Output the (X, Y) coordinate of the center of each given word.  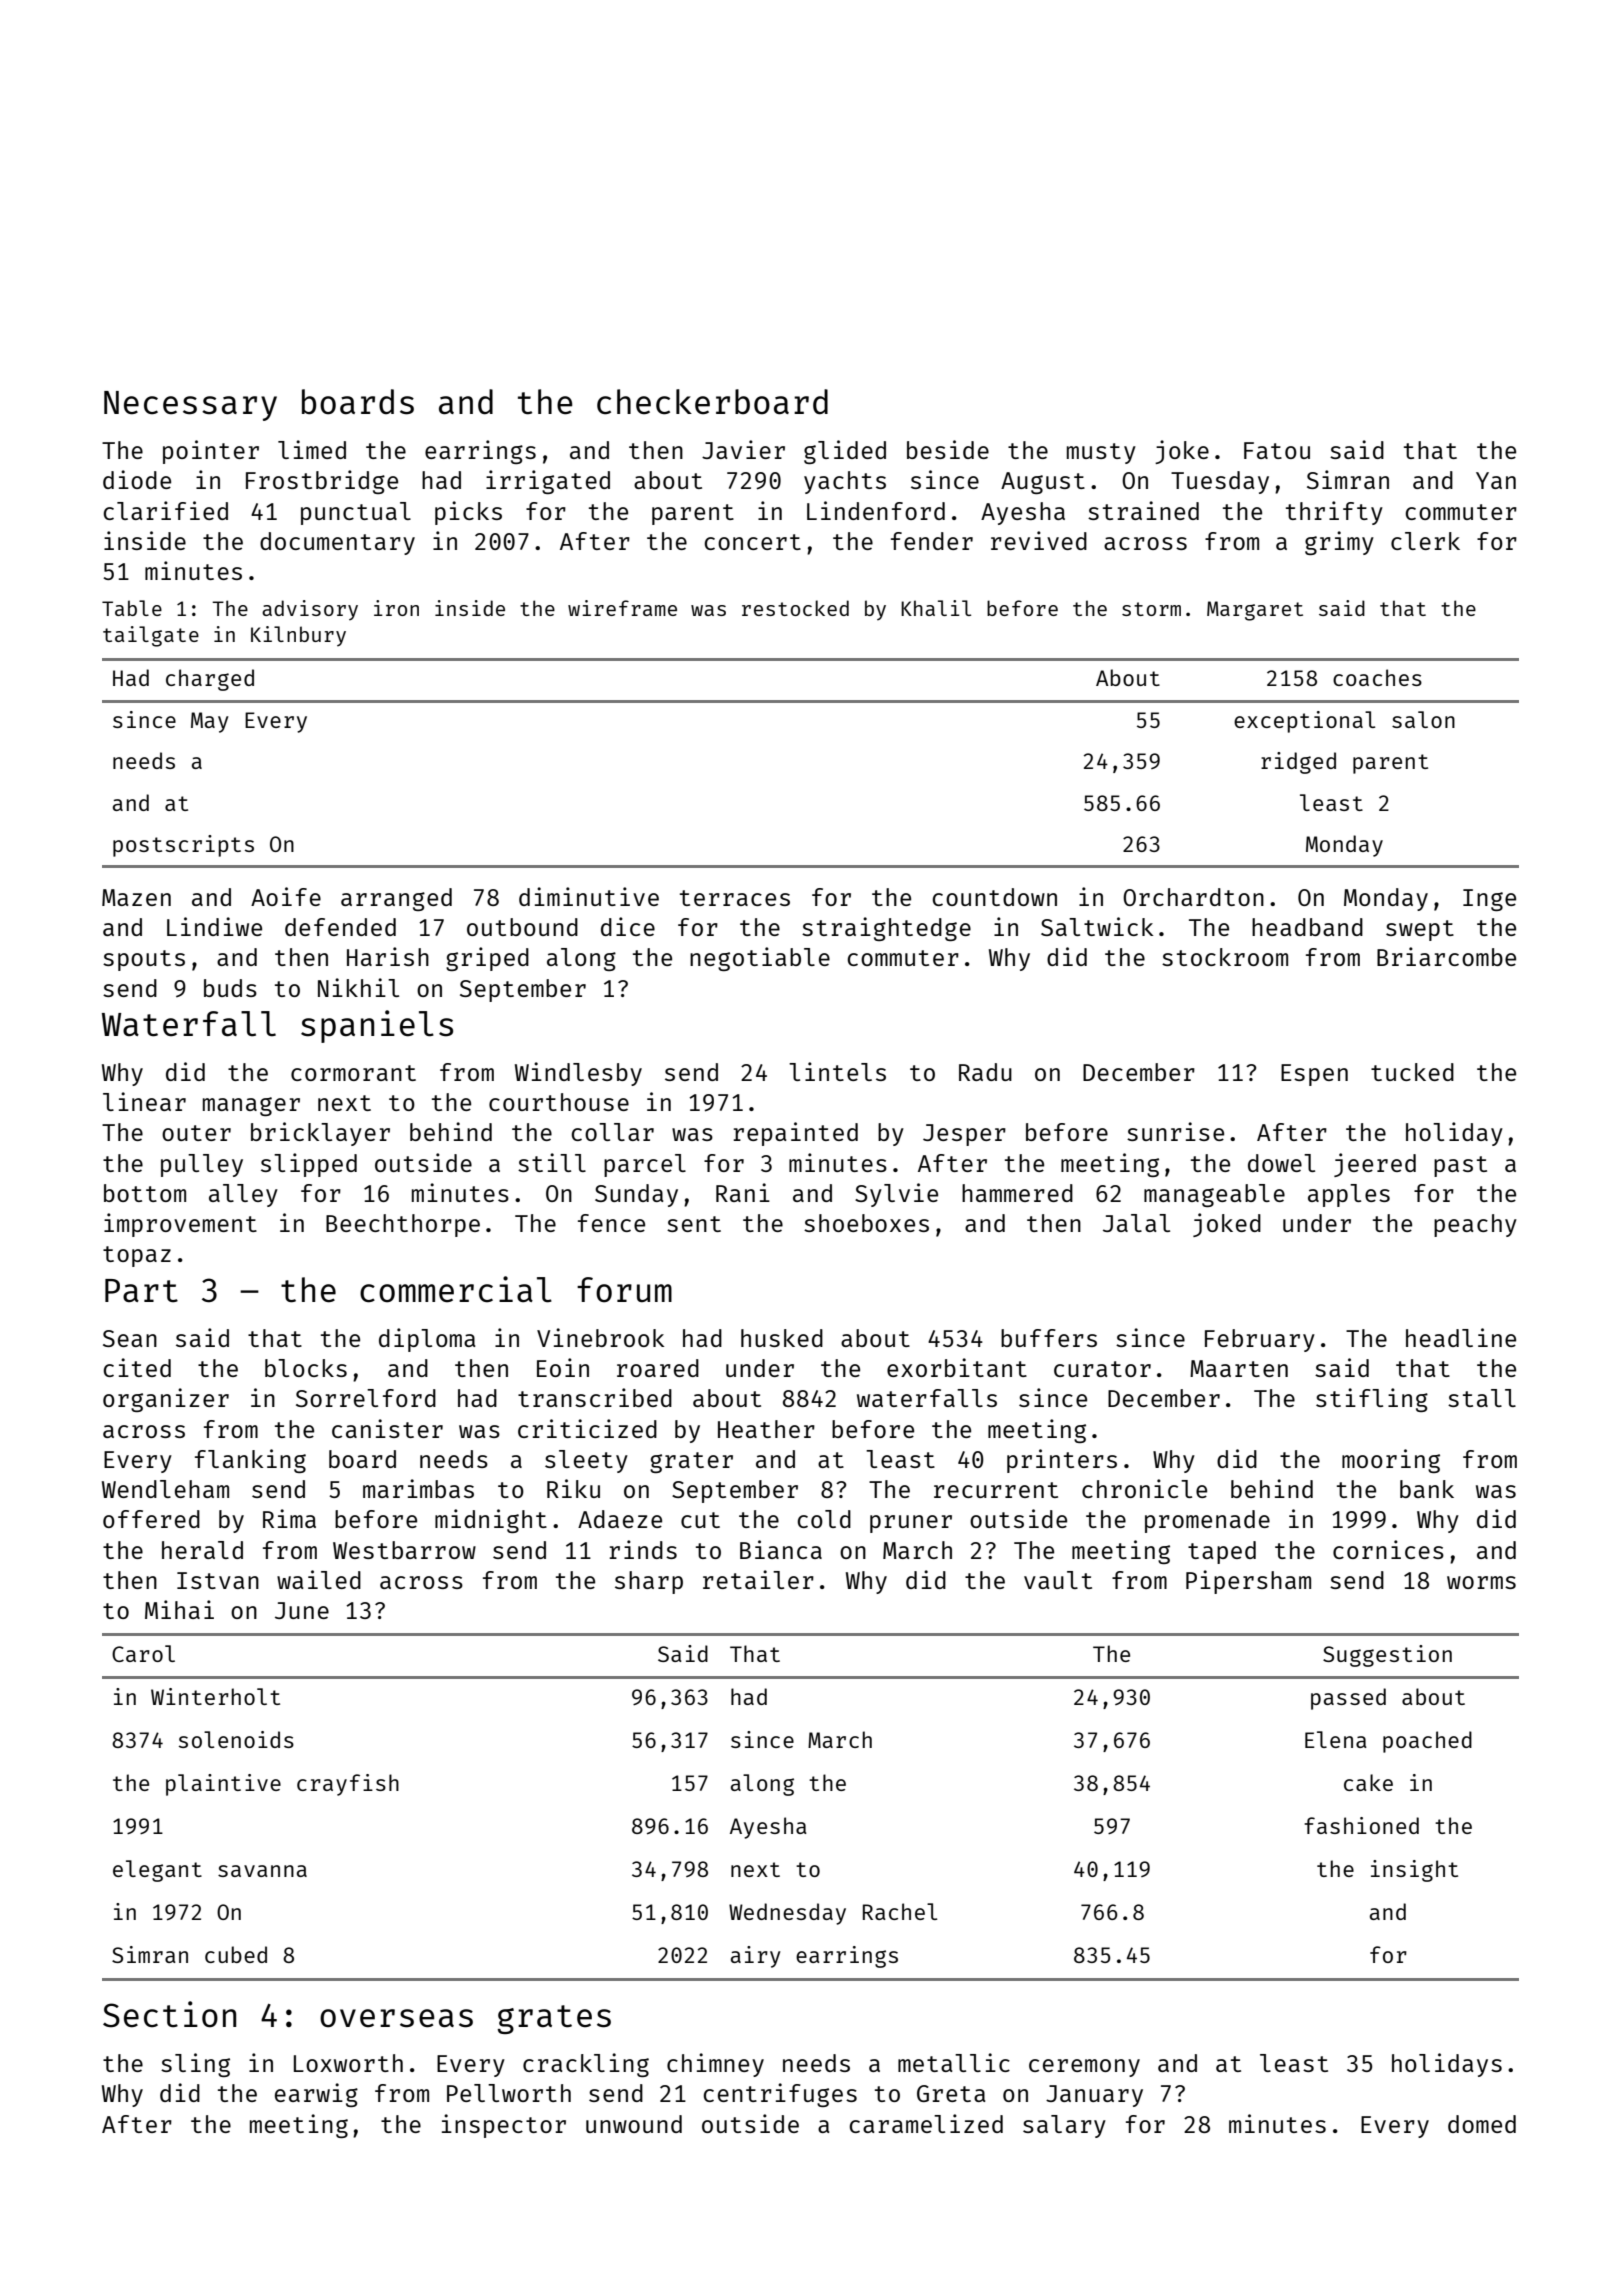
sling (195, 2065)
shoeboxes (866, 1223)
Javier (743, 449)
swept (1420, 930)
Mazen (136, 897)
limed (312, 449)
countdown (995, 897)
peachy (1475, 1225)
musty (1101, 453)
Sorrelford (366, 1398)
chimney (715, 2065)
